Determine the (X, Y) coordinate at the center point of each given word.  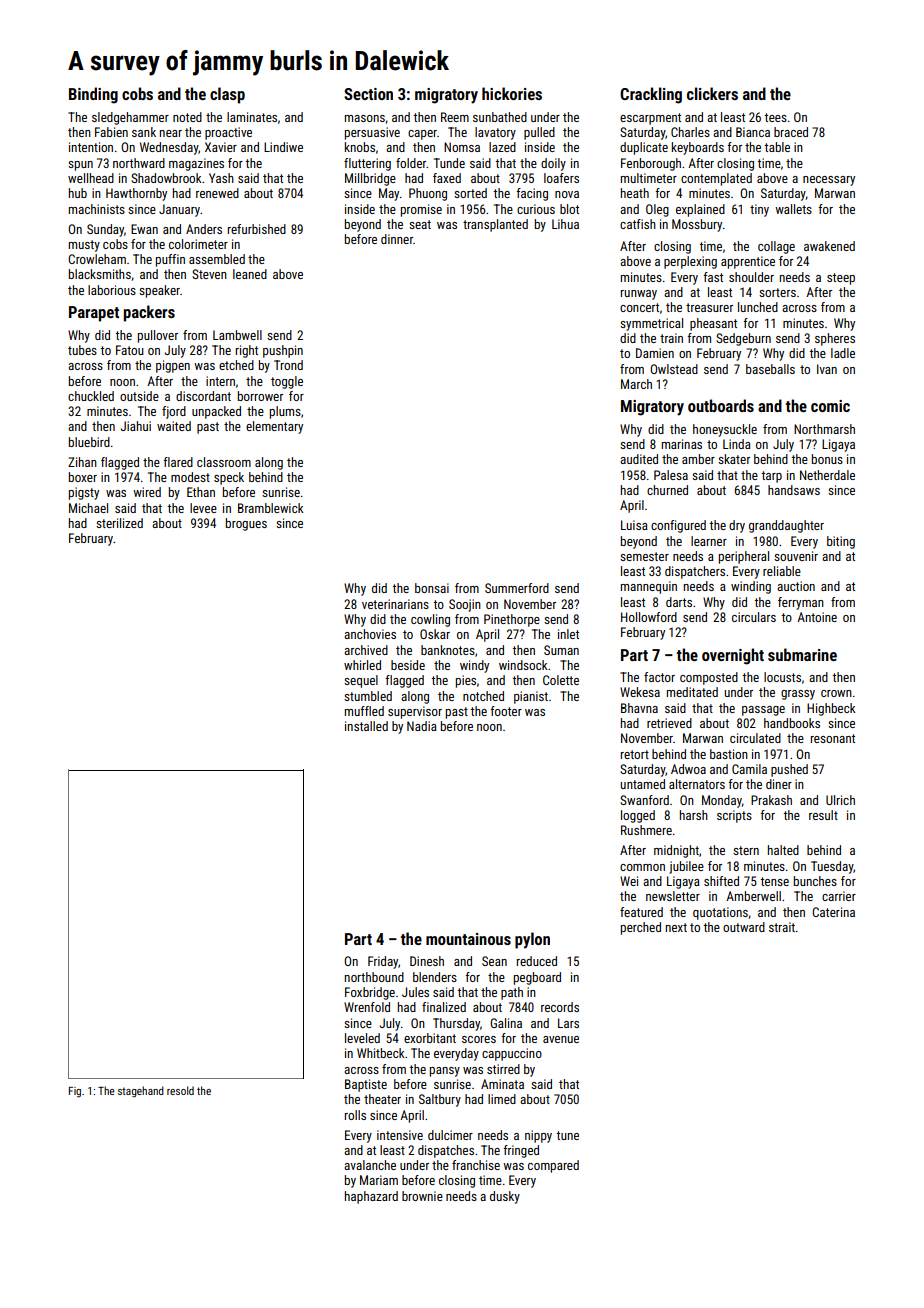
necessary (829, 181)
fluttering (367, 164)
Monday (722, 801)
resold (180, 1090)
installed (366, 726)
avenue (561, 1039)
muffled (364, 711)
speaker (159, 291)
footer (506, 711)
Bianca (753, 132)
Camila (749, 769)
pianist (531, 697)
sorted (470, 193)
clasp (227, 95)
